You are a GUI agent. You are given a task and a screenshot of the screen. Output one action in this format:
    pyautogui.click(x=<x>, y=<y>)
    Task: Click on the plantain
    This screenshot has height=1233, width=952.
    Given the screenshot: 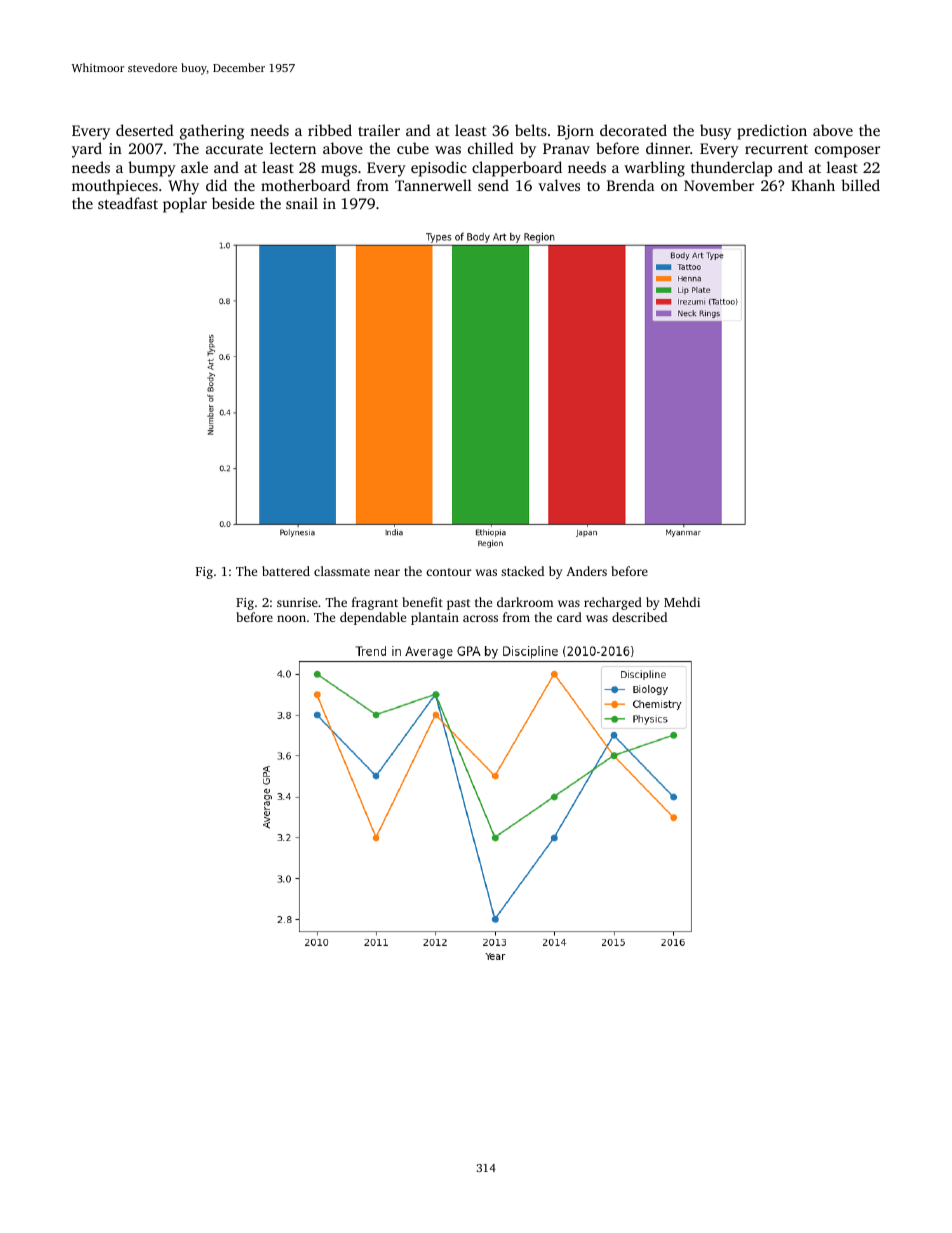 What is the action you would take?
    pyautogui.click(x=435, y=618)
